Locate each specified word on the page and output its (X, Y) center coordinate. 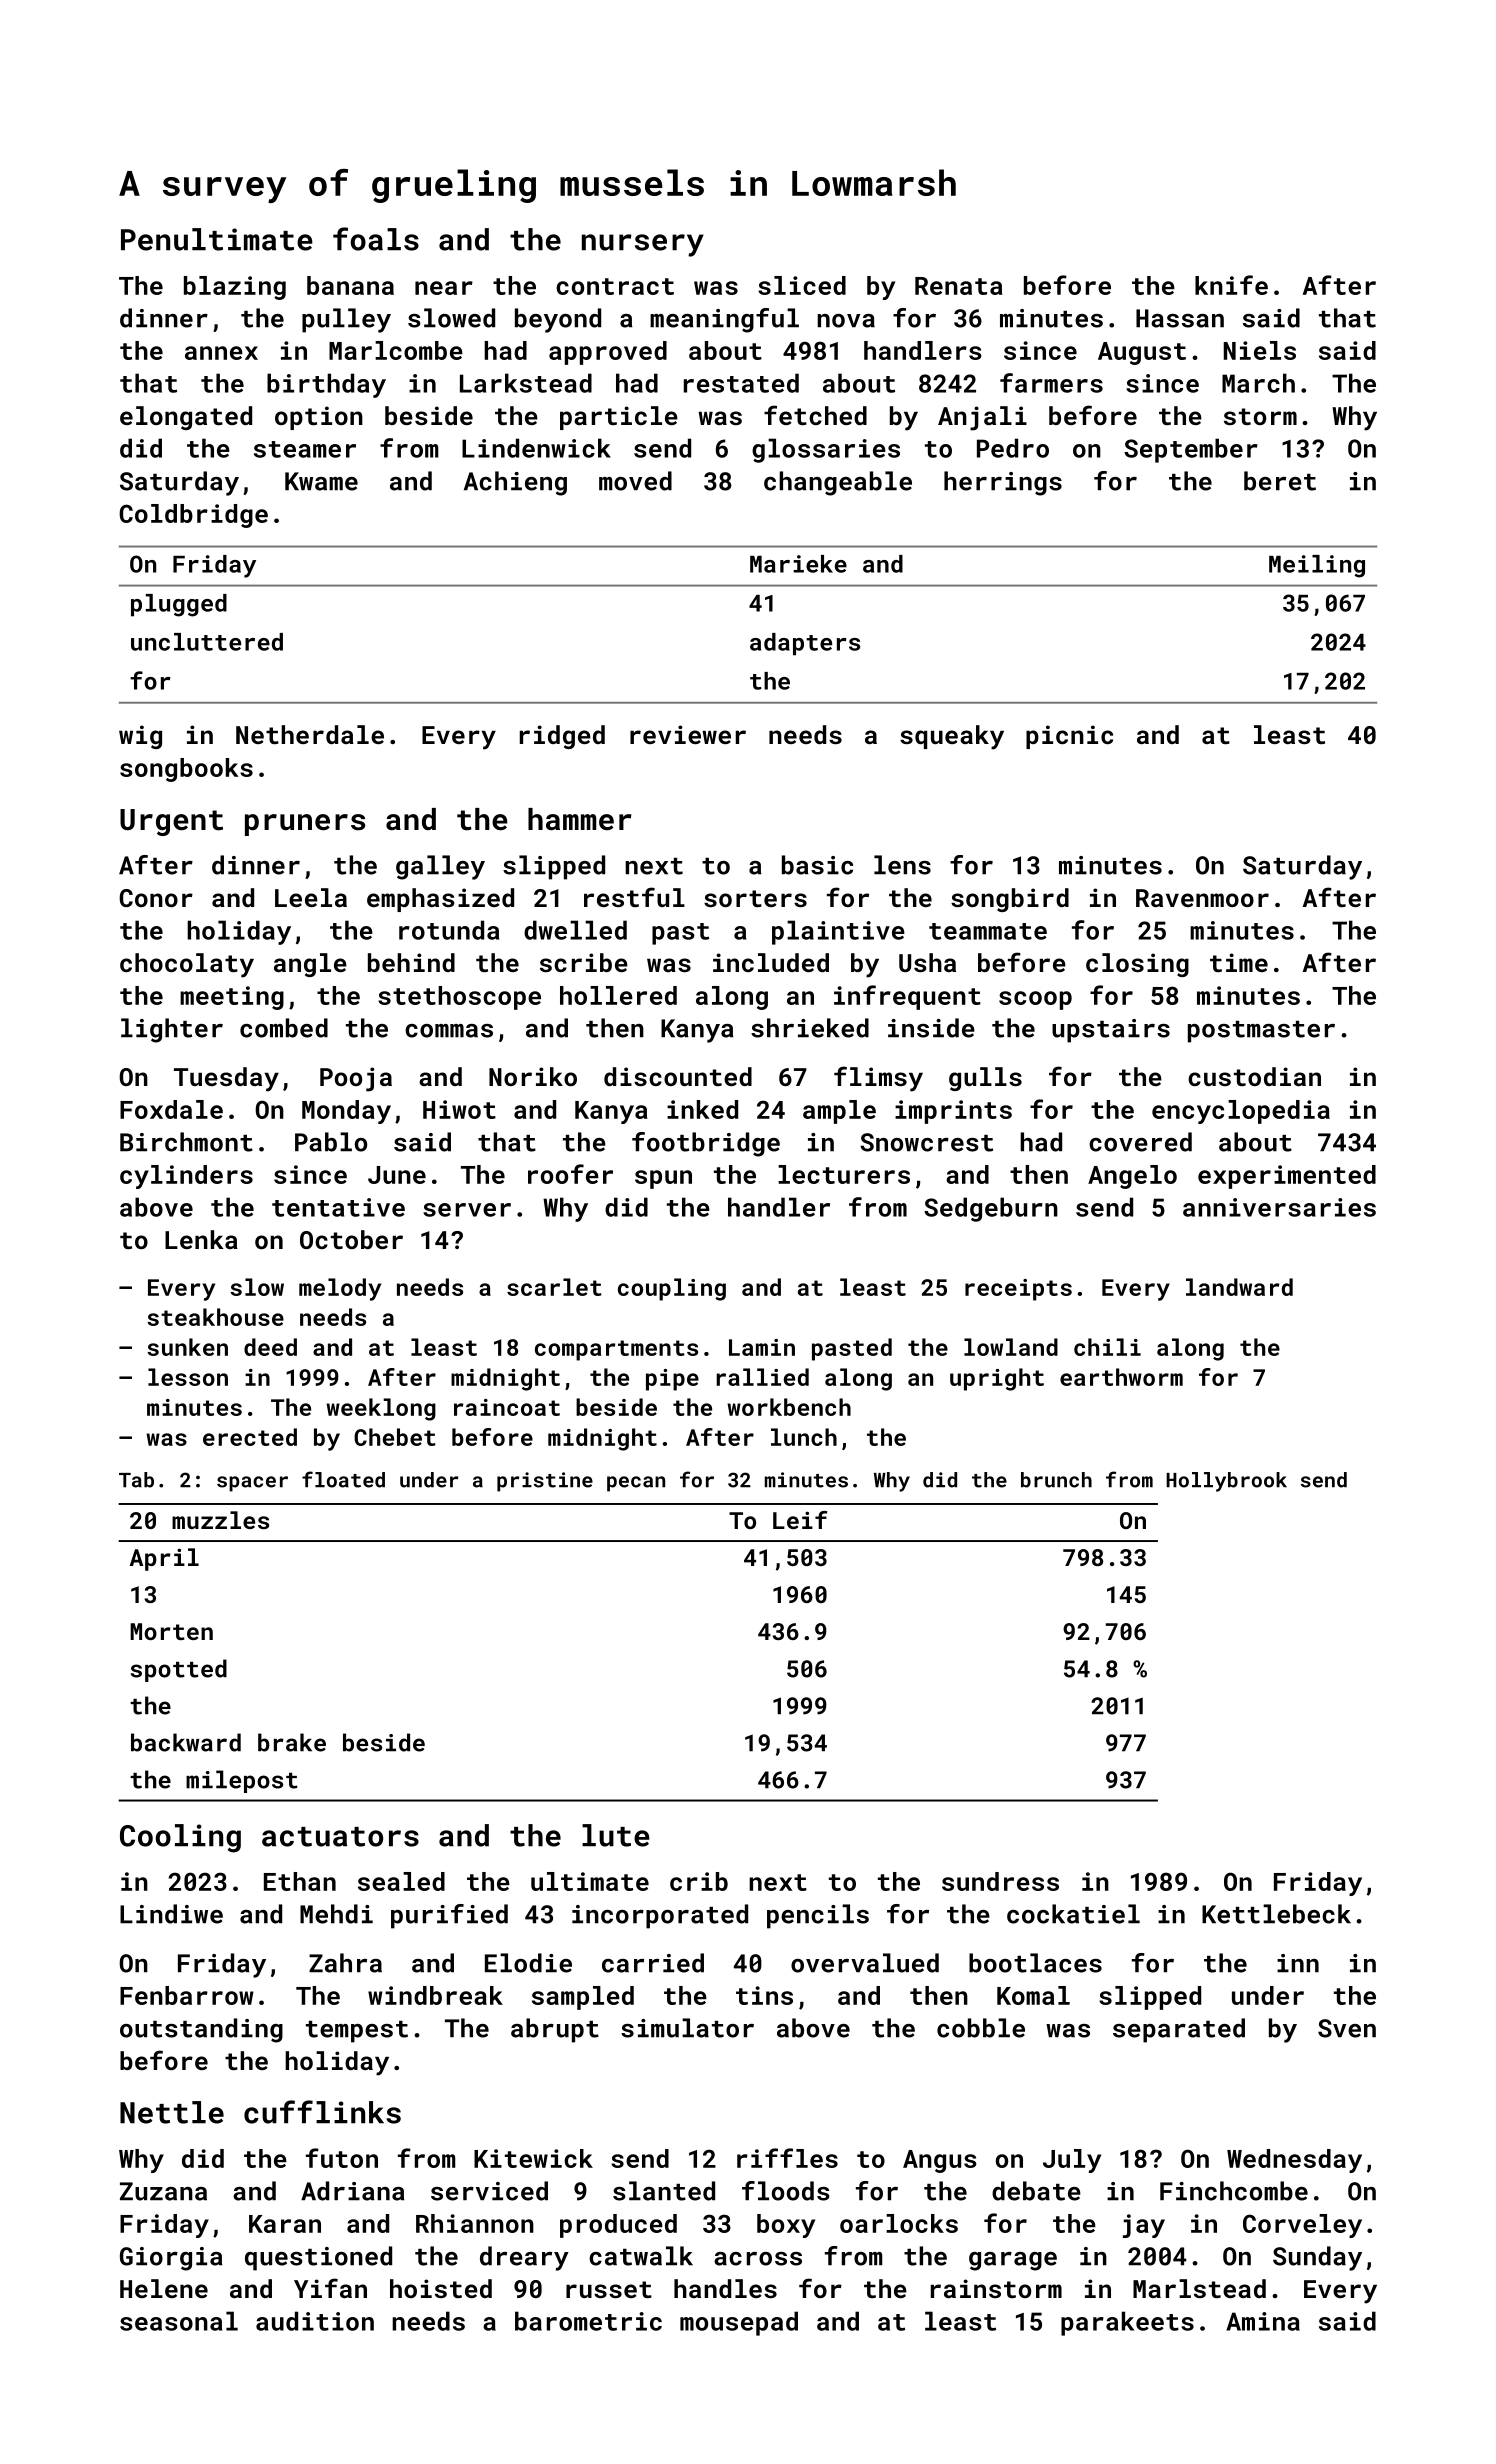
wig (140, 737)
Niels (1260, 350)
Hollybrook (1226, 1482)
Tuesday (226, 1079)
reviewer (688, 734)
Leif (800, 1520)
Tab (136, 1480)
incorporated (660, 1916)
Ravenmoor (1202, 898)
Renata (959, 286)
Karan (285, 2224)
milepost (242, 1781)
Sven (1347, 2028)
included (771, 962)
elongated (186, 418)
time (1239, 962)
